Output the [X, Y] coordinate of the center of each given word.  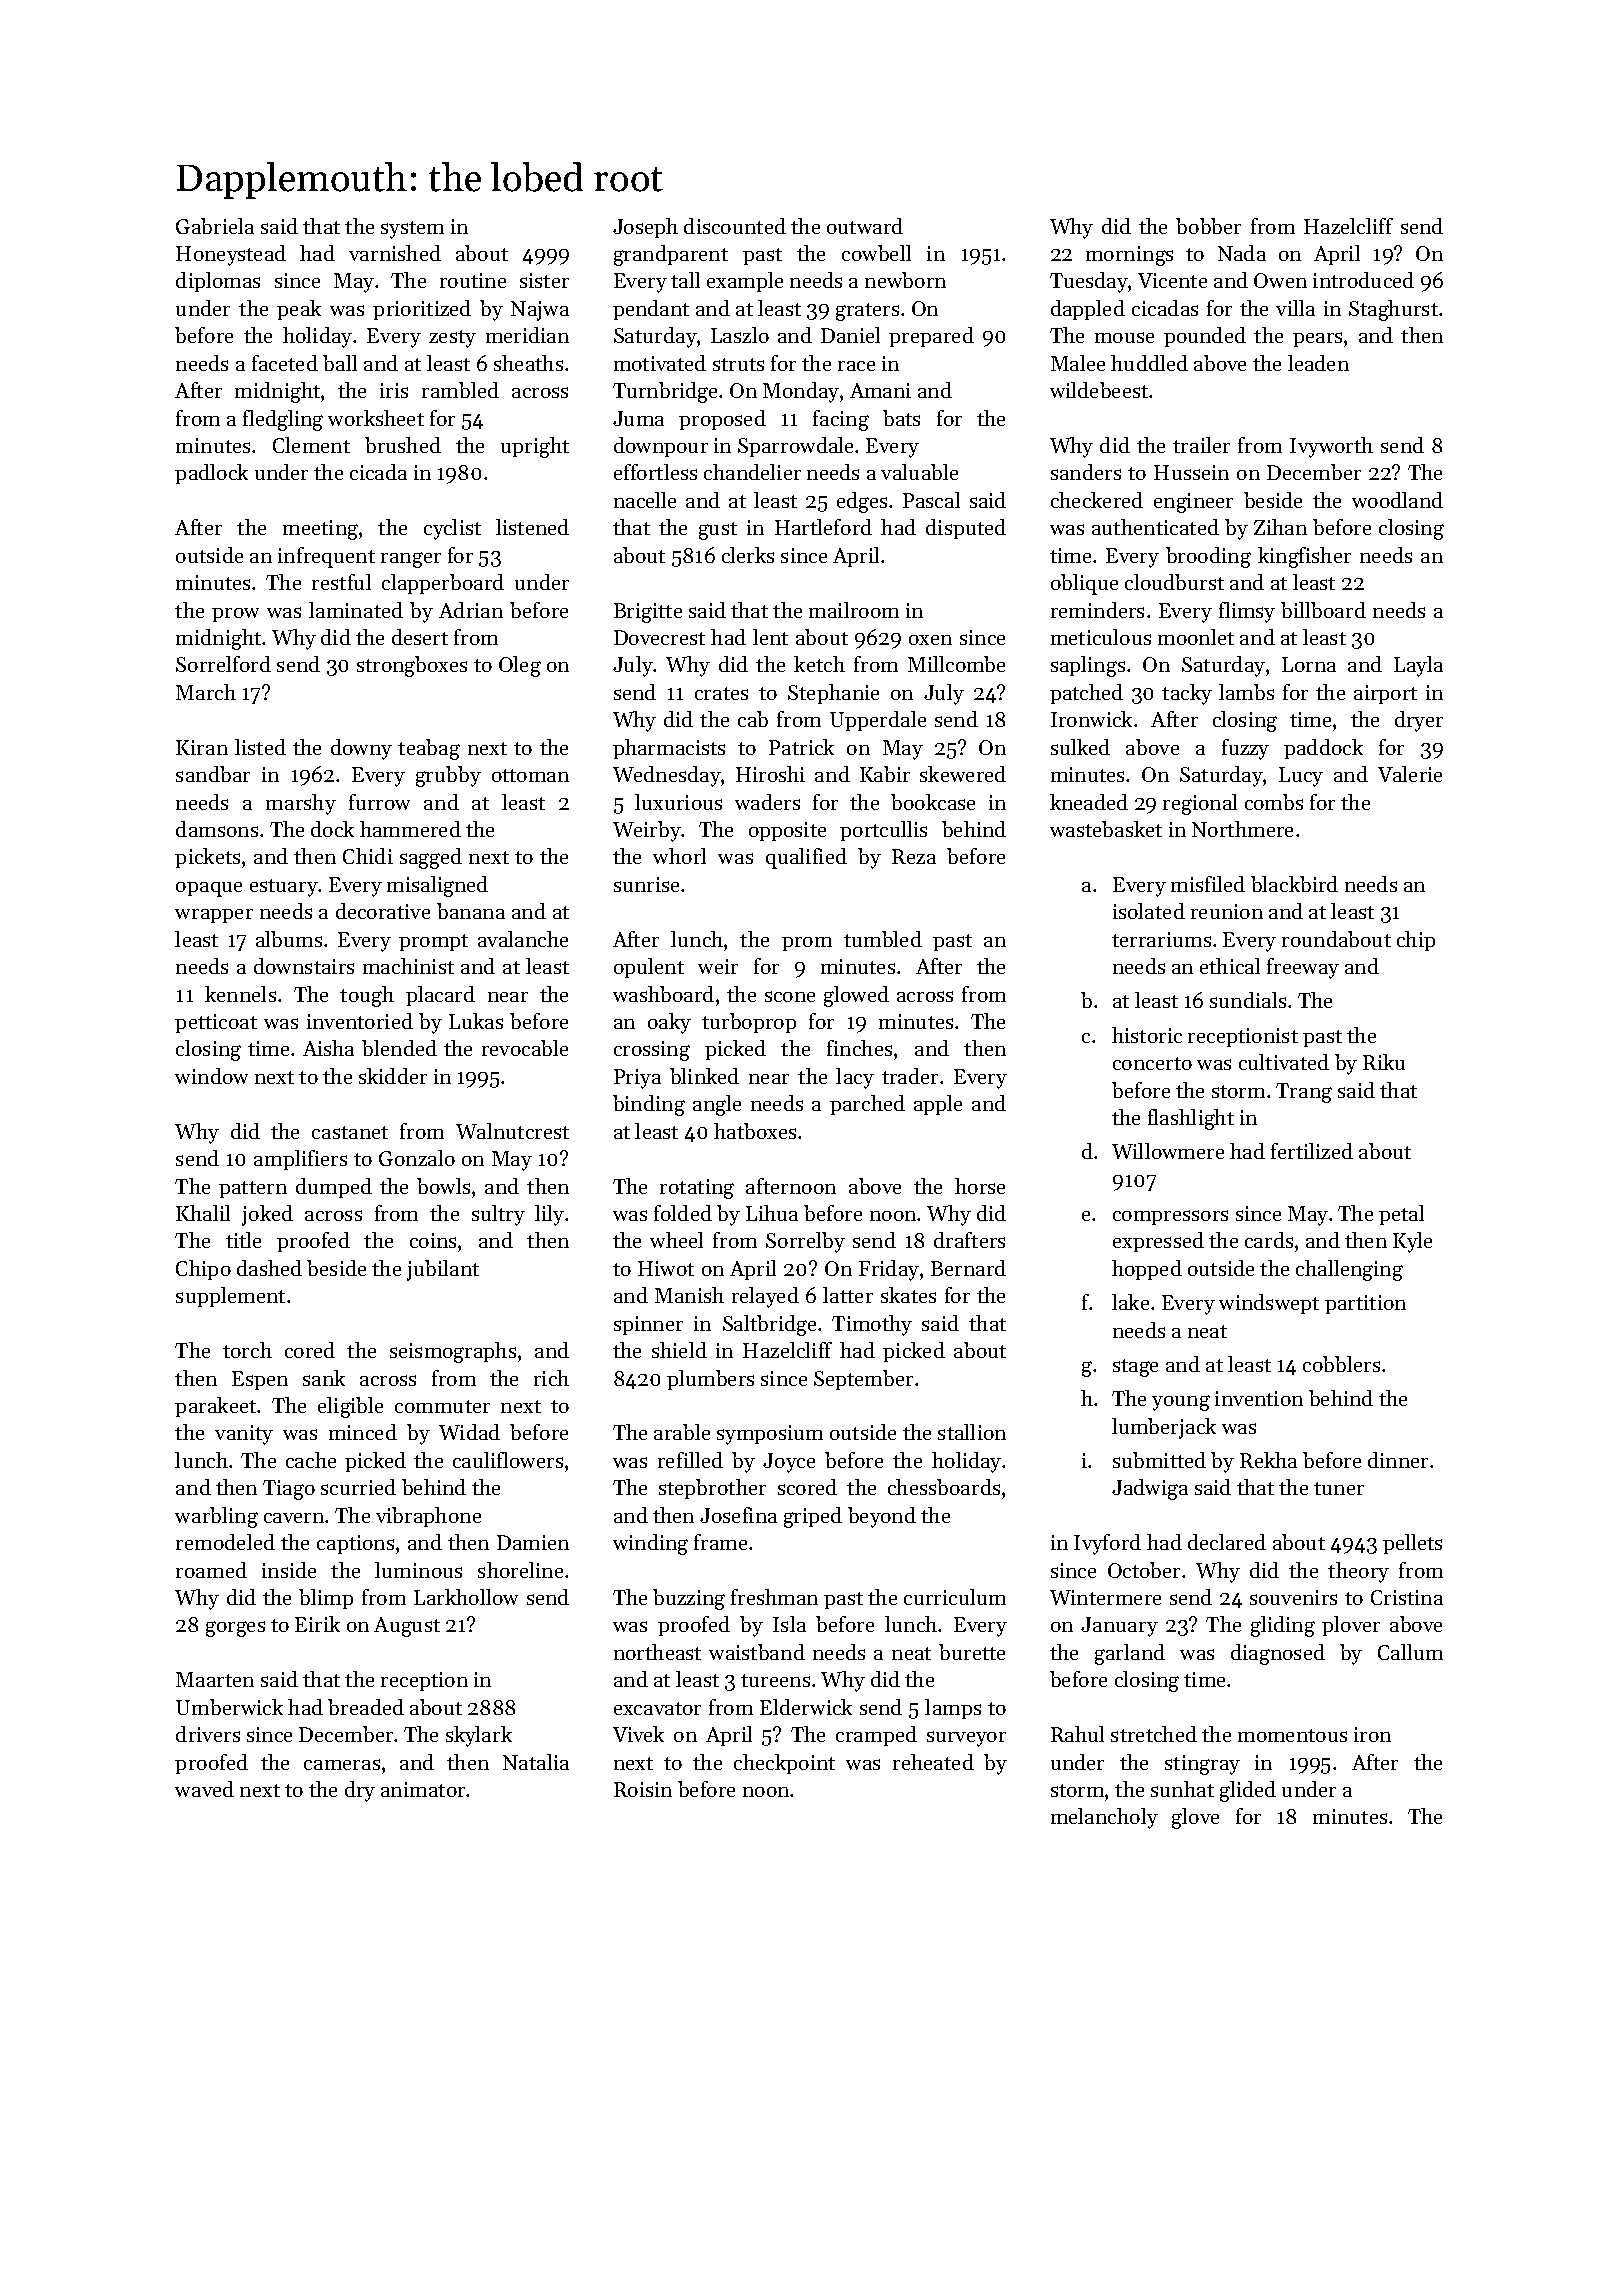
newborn [905, 280]
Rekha [1268, 1460]
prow [235, 615]
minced [363, 1432]
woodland [1397, 500]
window [211, 1076]
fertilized [1312, 1151]
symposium [770, 1435]
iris [394, 390]
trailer [1201, 445]
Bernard [968, 1268]
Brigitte [648, 613]
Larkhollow [466, 1597]
